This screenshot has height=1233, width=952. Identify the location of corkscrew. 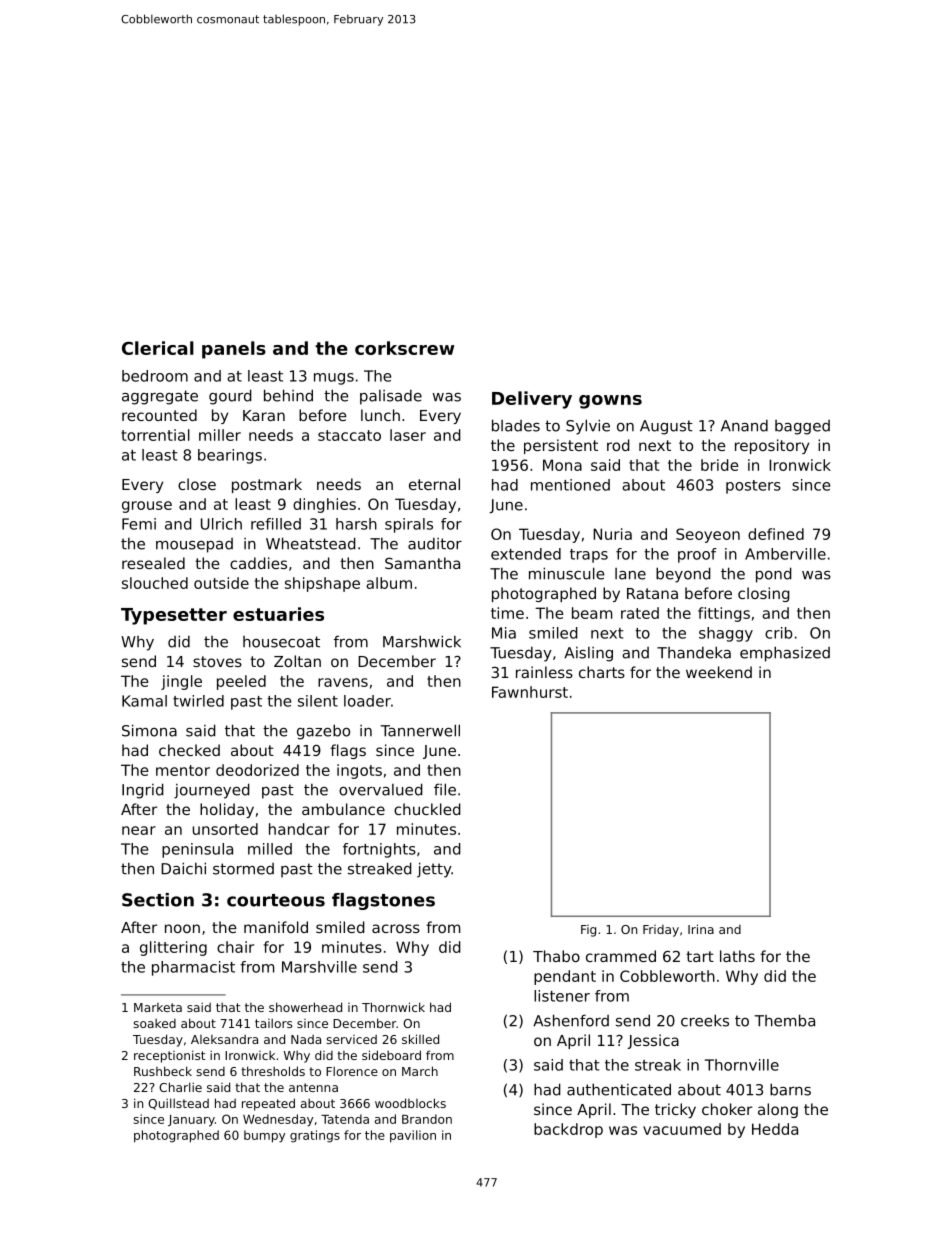
(404, 348).
